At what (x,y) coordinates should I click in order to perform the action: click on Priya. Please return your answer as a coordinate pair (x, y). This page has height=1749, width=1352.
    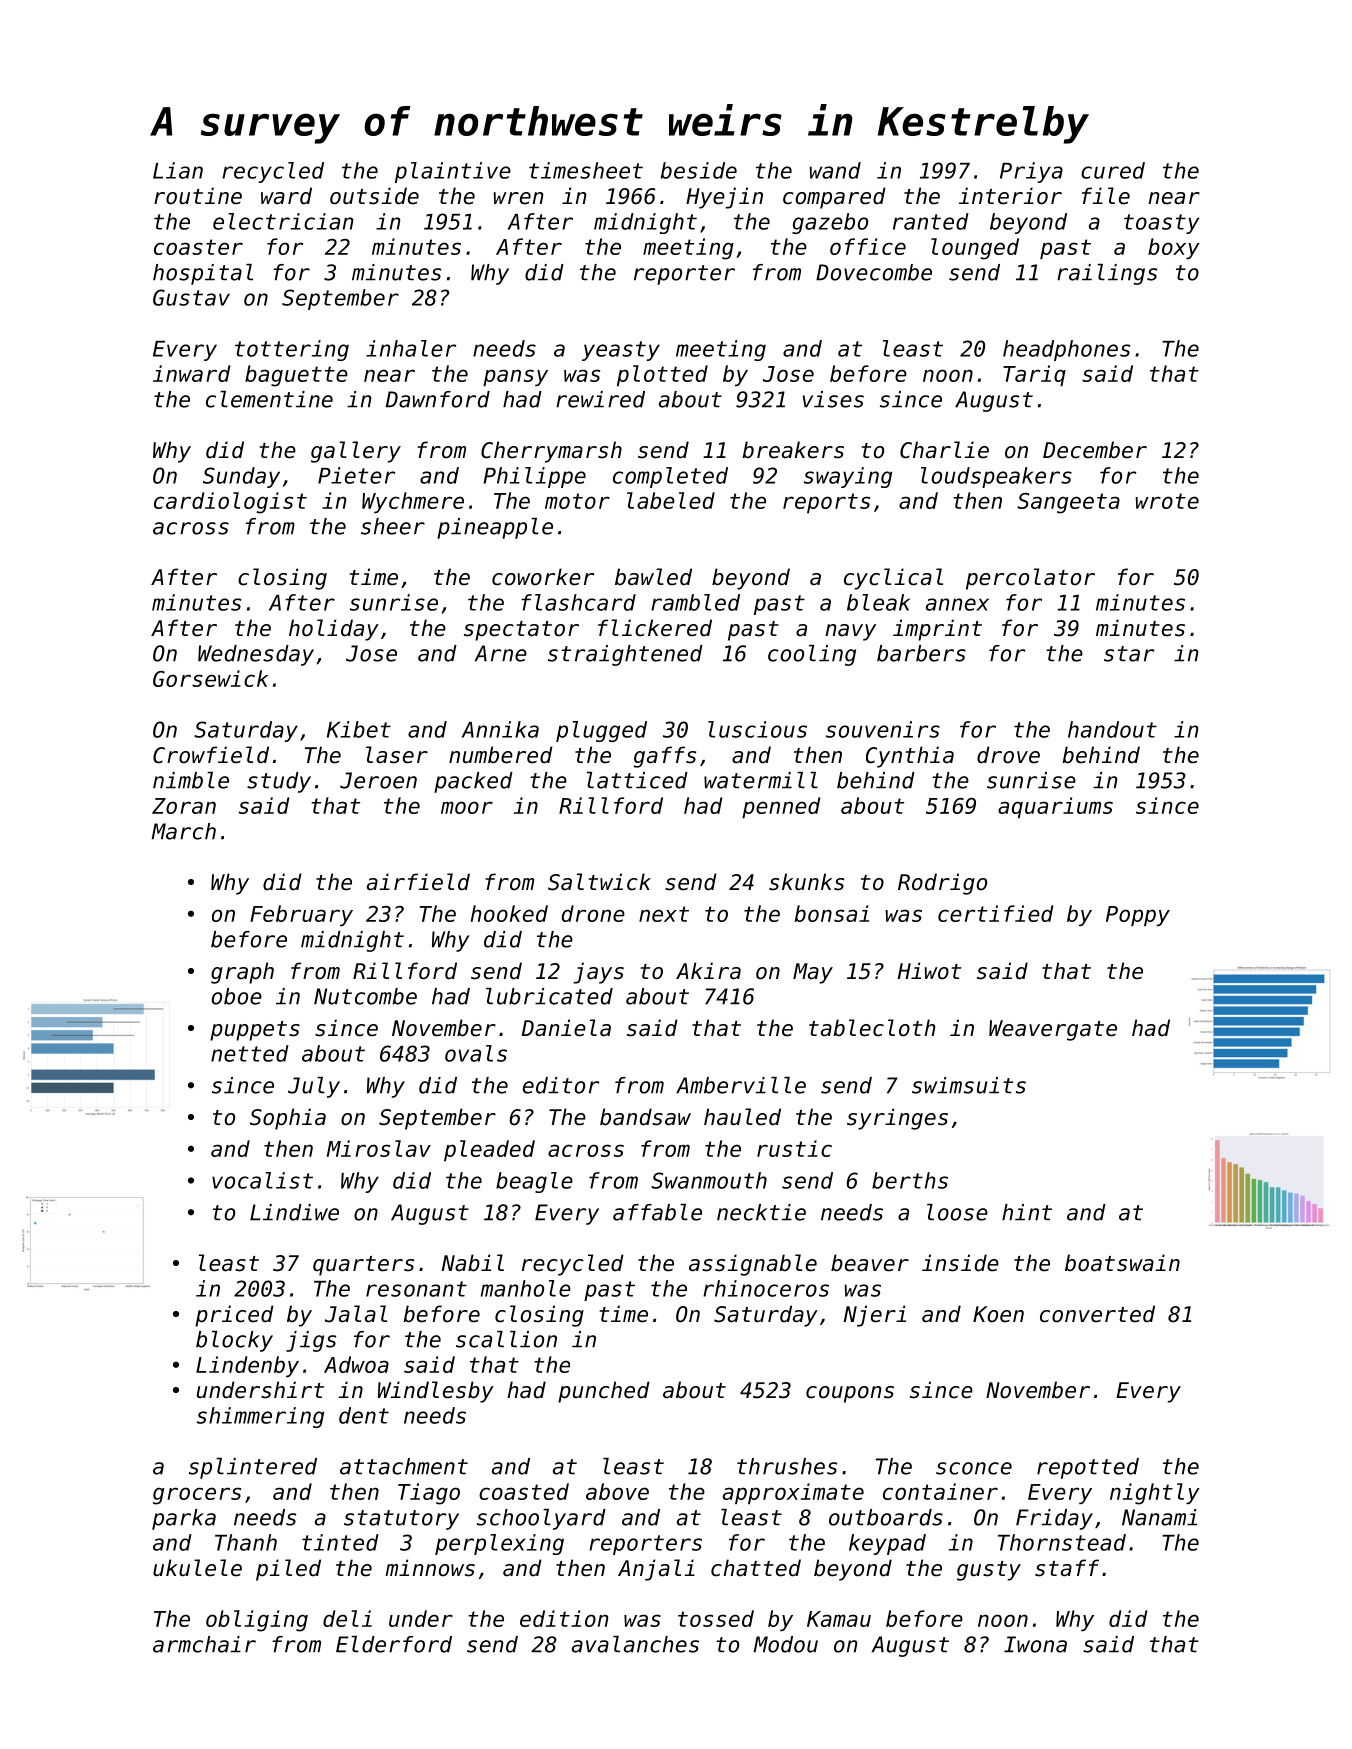
    Looking at the image, I should click on (1031, 172).
